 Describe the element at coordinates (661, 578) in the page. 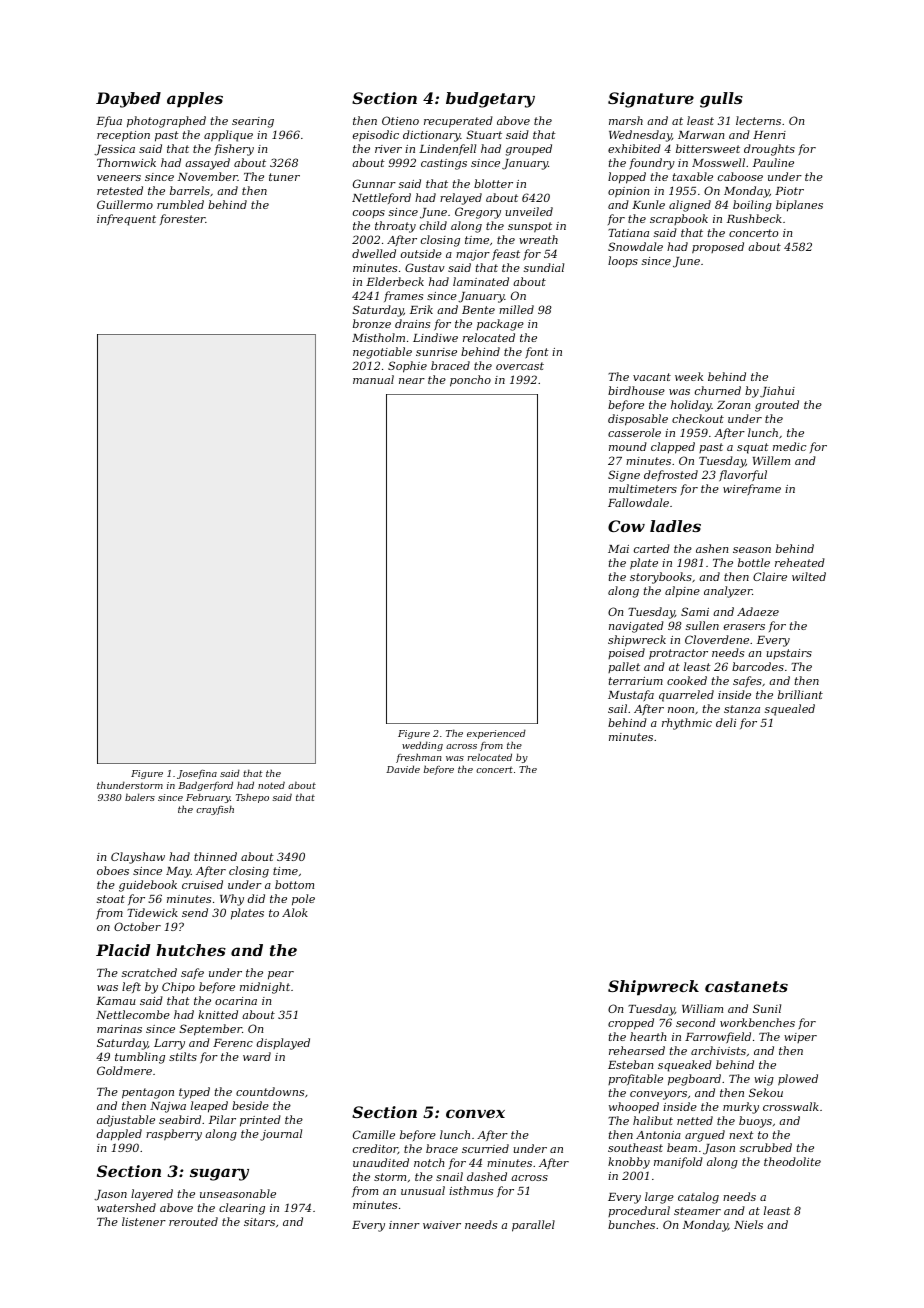

I see `storybooks` at that location.
